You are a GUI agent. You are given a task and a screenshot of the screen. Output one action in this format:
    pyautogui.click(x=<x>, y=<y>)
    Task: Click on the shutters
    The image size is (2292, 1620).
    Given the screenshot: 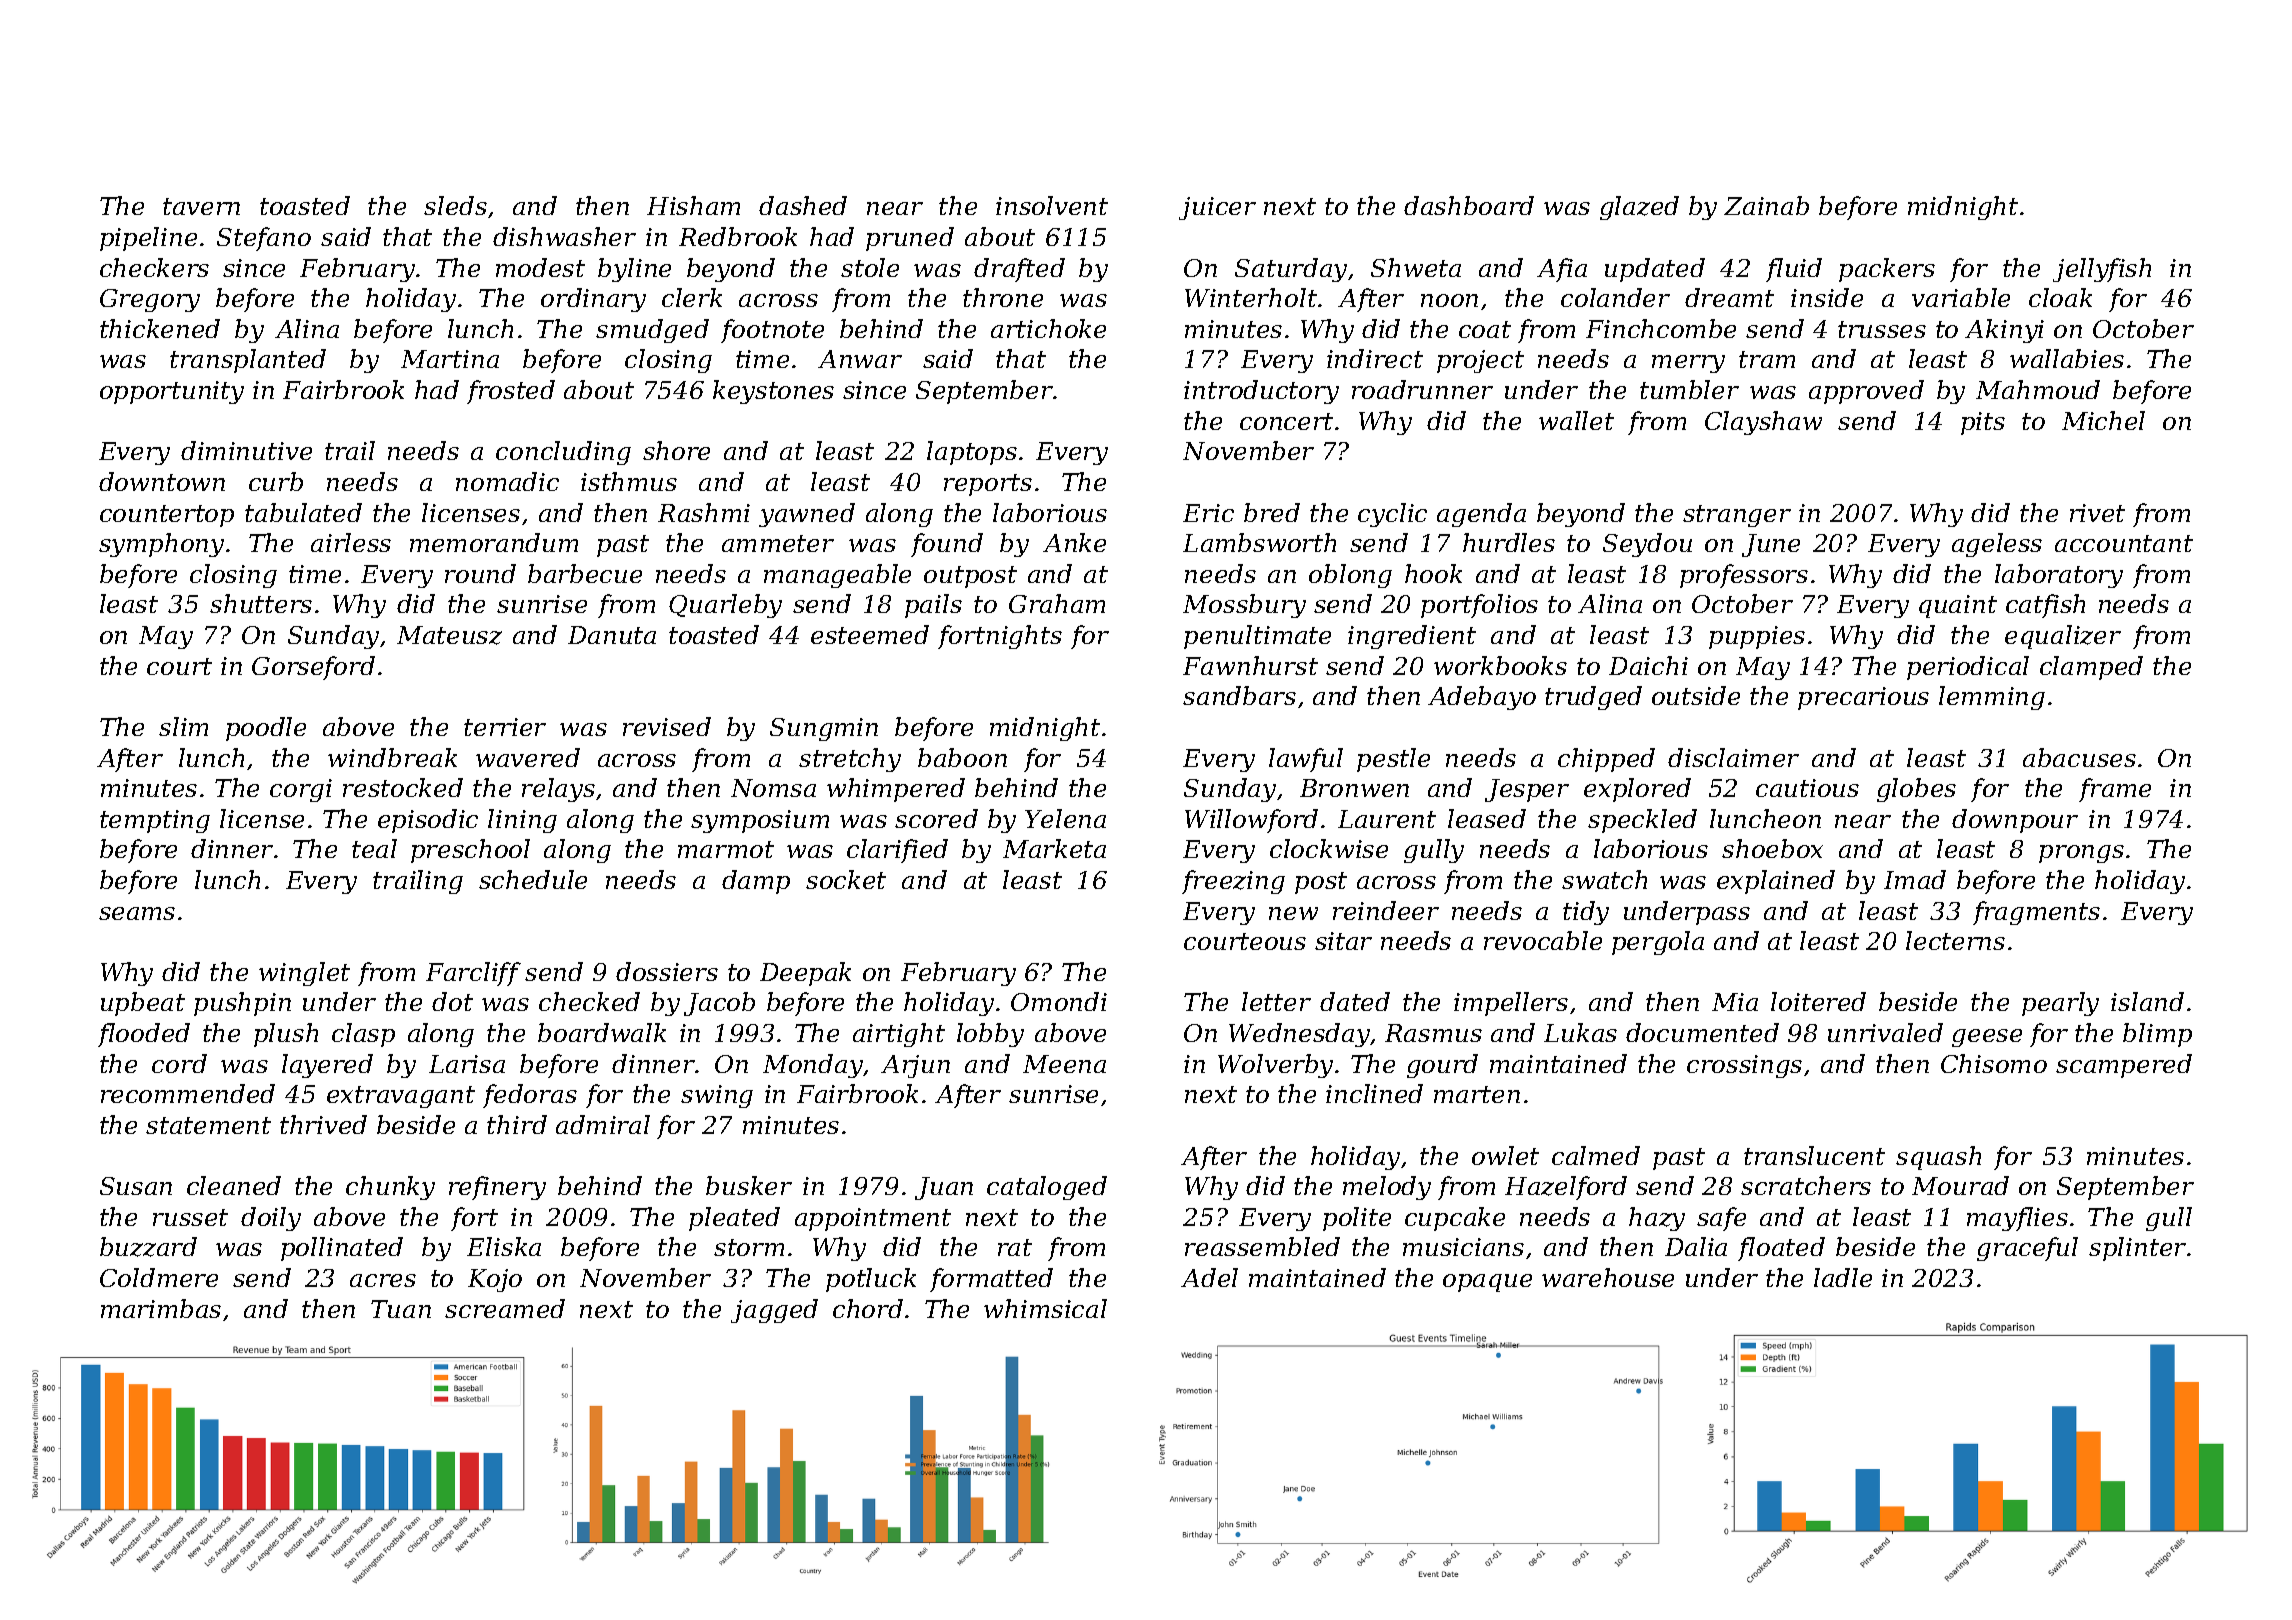 What is the action you would take?
    pyautogui.click(x=261, y=603)
